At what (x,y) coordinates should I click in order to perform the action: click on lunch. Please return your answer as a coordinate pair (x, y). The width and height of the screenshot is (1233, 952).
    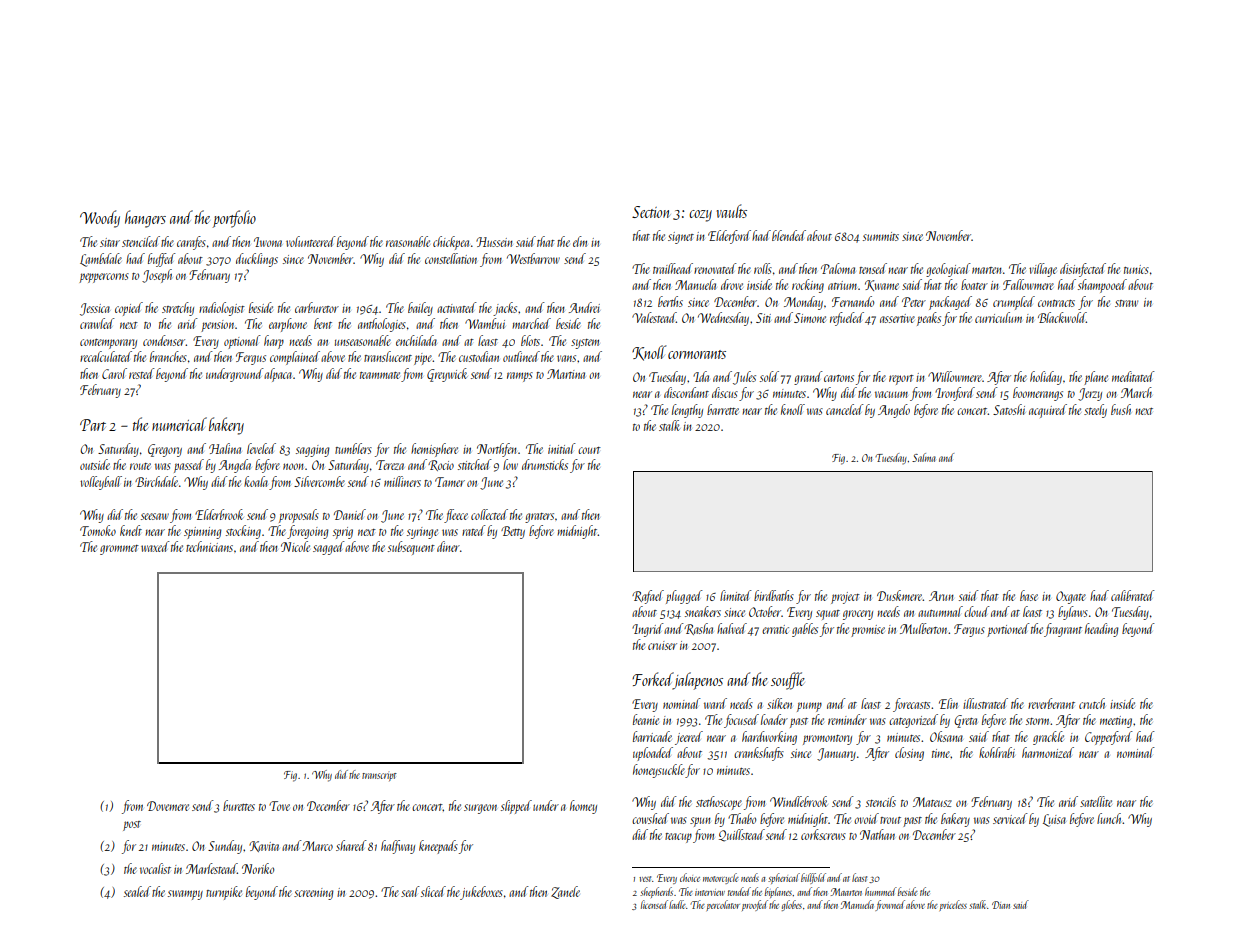
    Looking at the image, I should click on (1110, 818).
